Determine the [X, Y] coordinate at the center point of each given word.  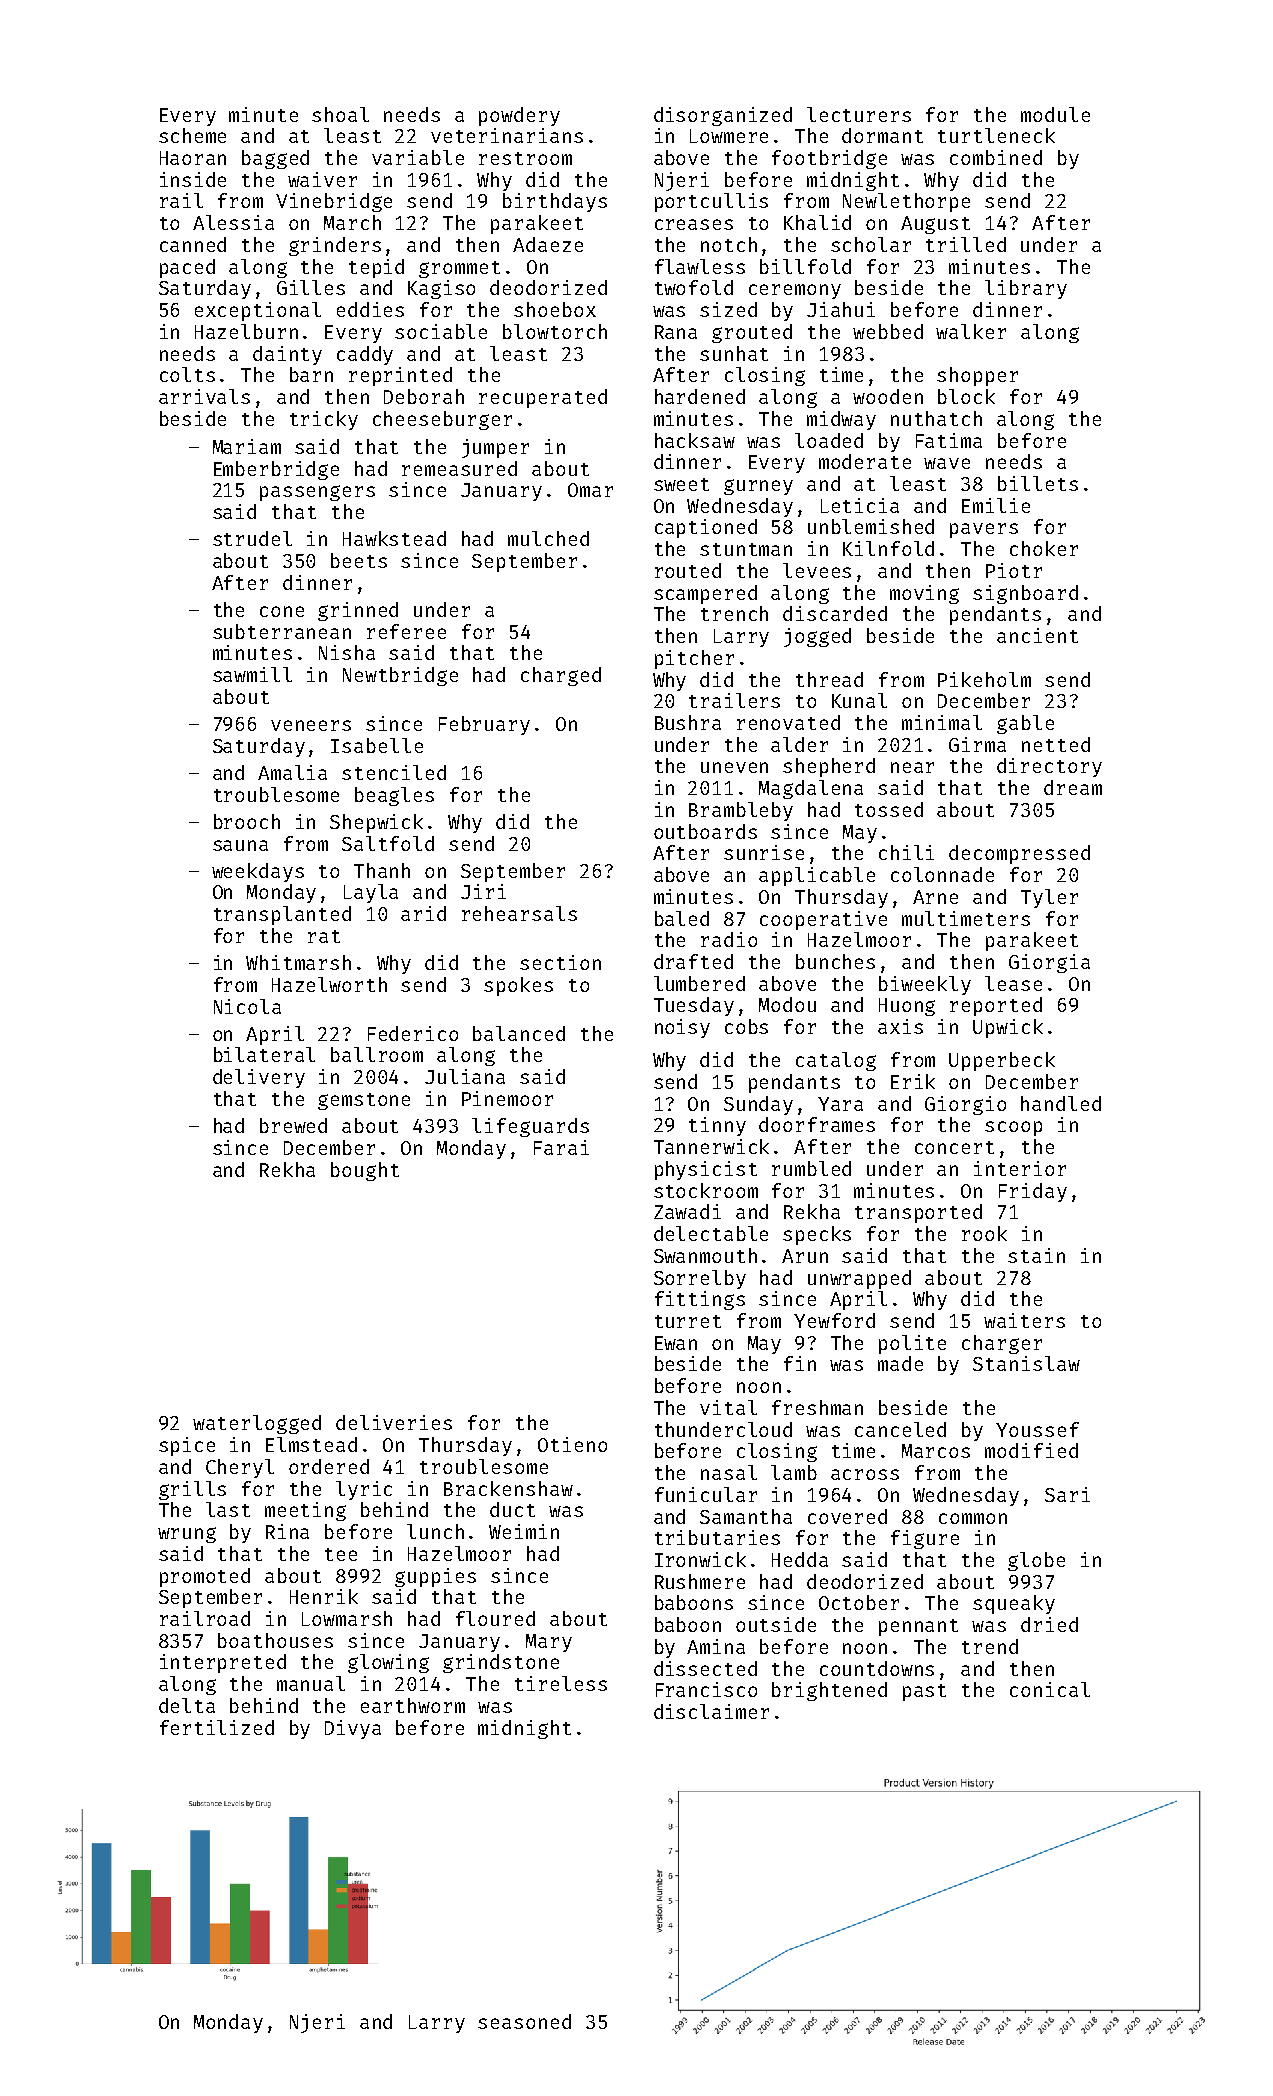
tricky [324, 420]
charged [561, 676]
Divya [353, 1729]
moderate [865, 461]
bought [365, 1171]
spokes [518, 986]
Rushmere [700, 1581]
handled [1061, 1103]
